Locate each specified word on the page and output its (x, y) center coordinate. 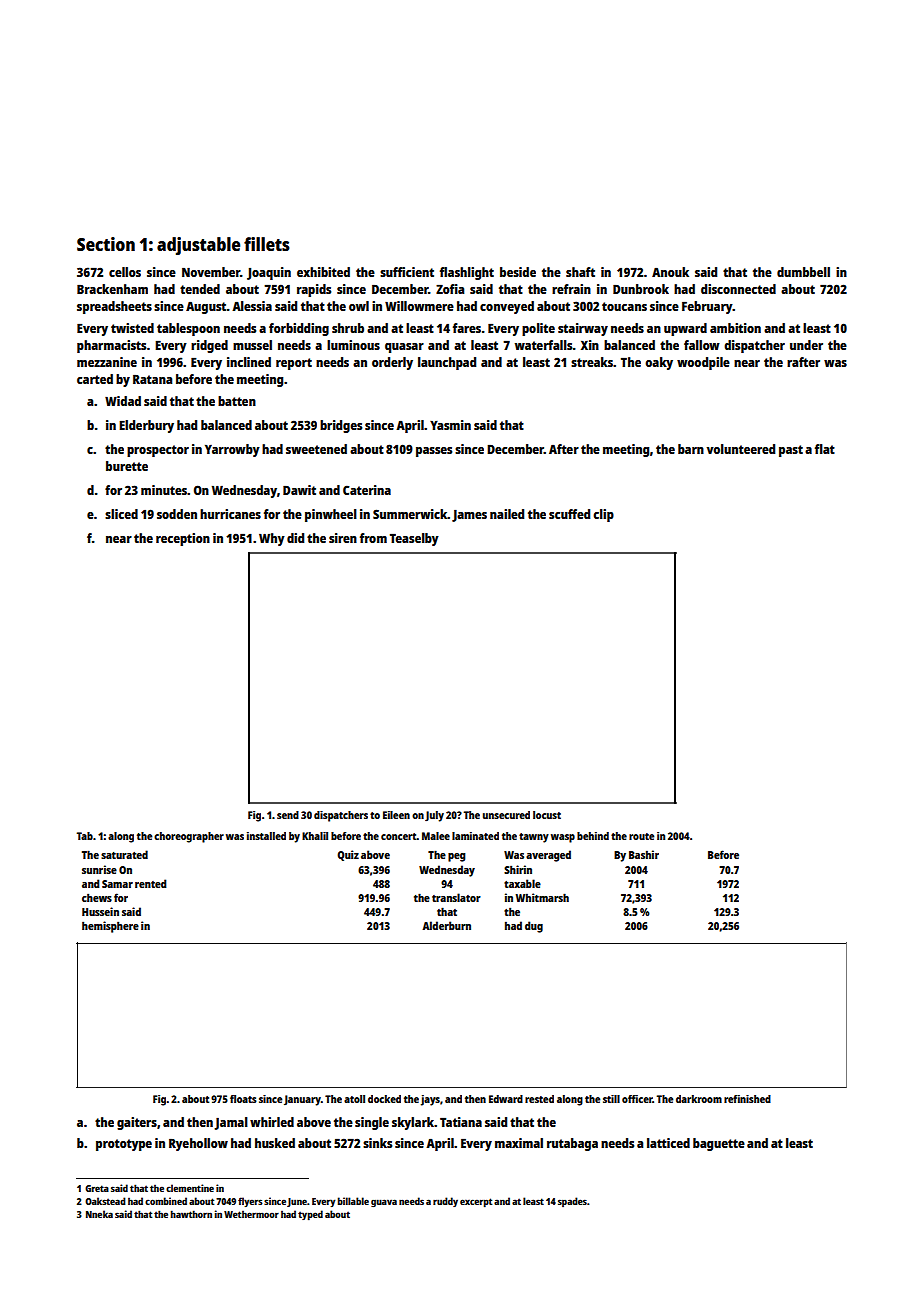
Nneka (99, 1214)
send (288, 815)
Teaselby (414, 539)
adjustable (198, 246)
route (641, 836)
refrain (571, 289)
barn (691, 449)
